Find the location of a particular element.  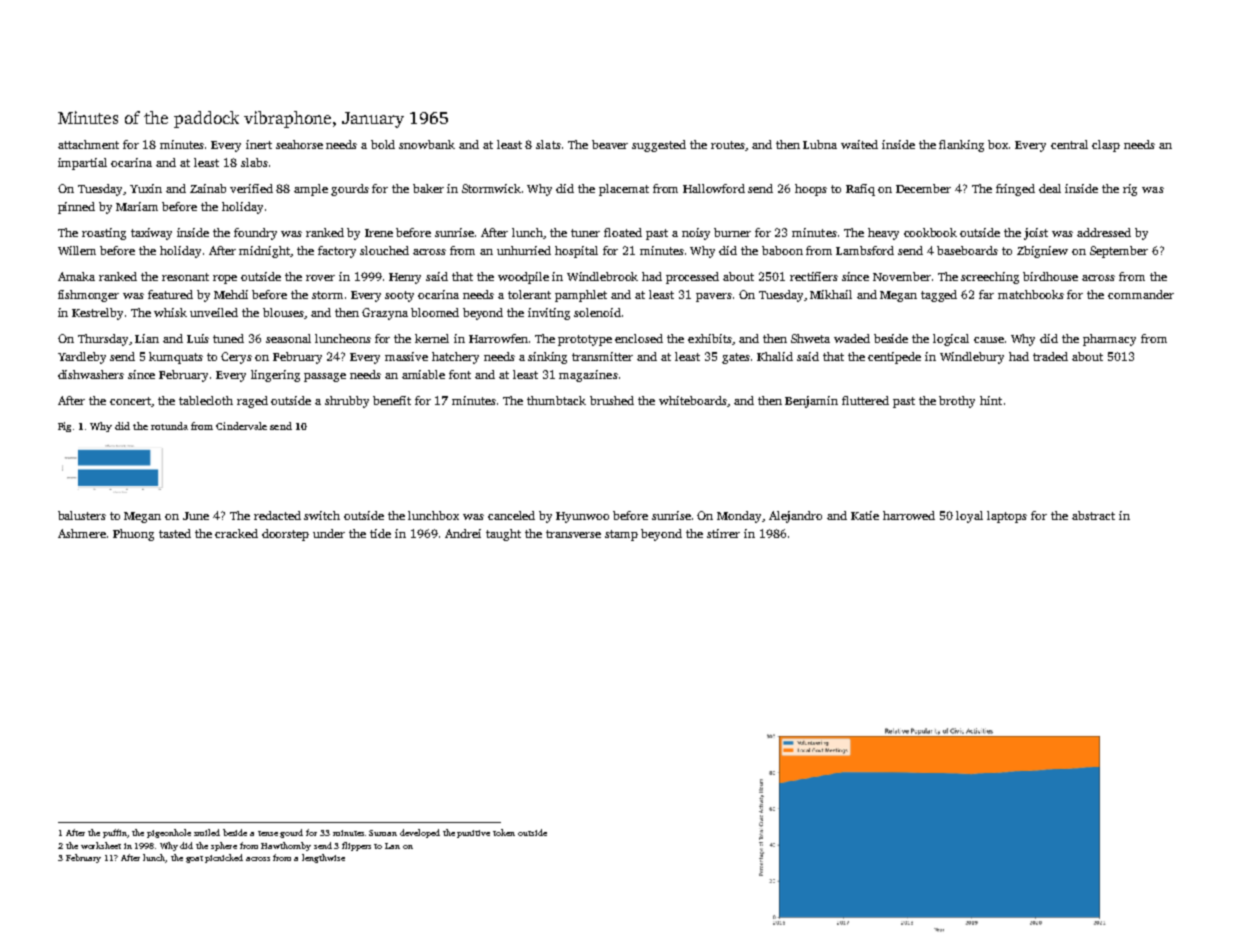

hatchery is located at coordinates (455, 358).
